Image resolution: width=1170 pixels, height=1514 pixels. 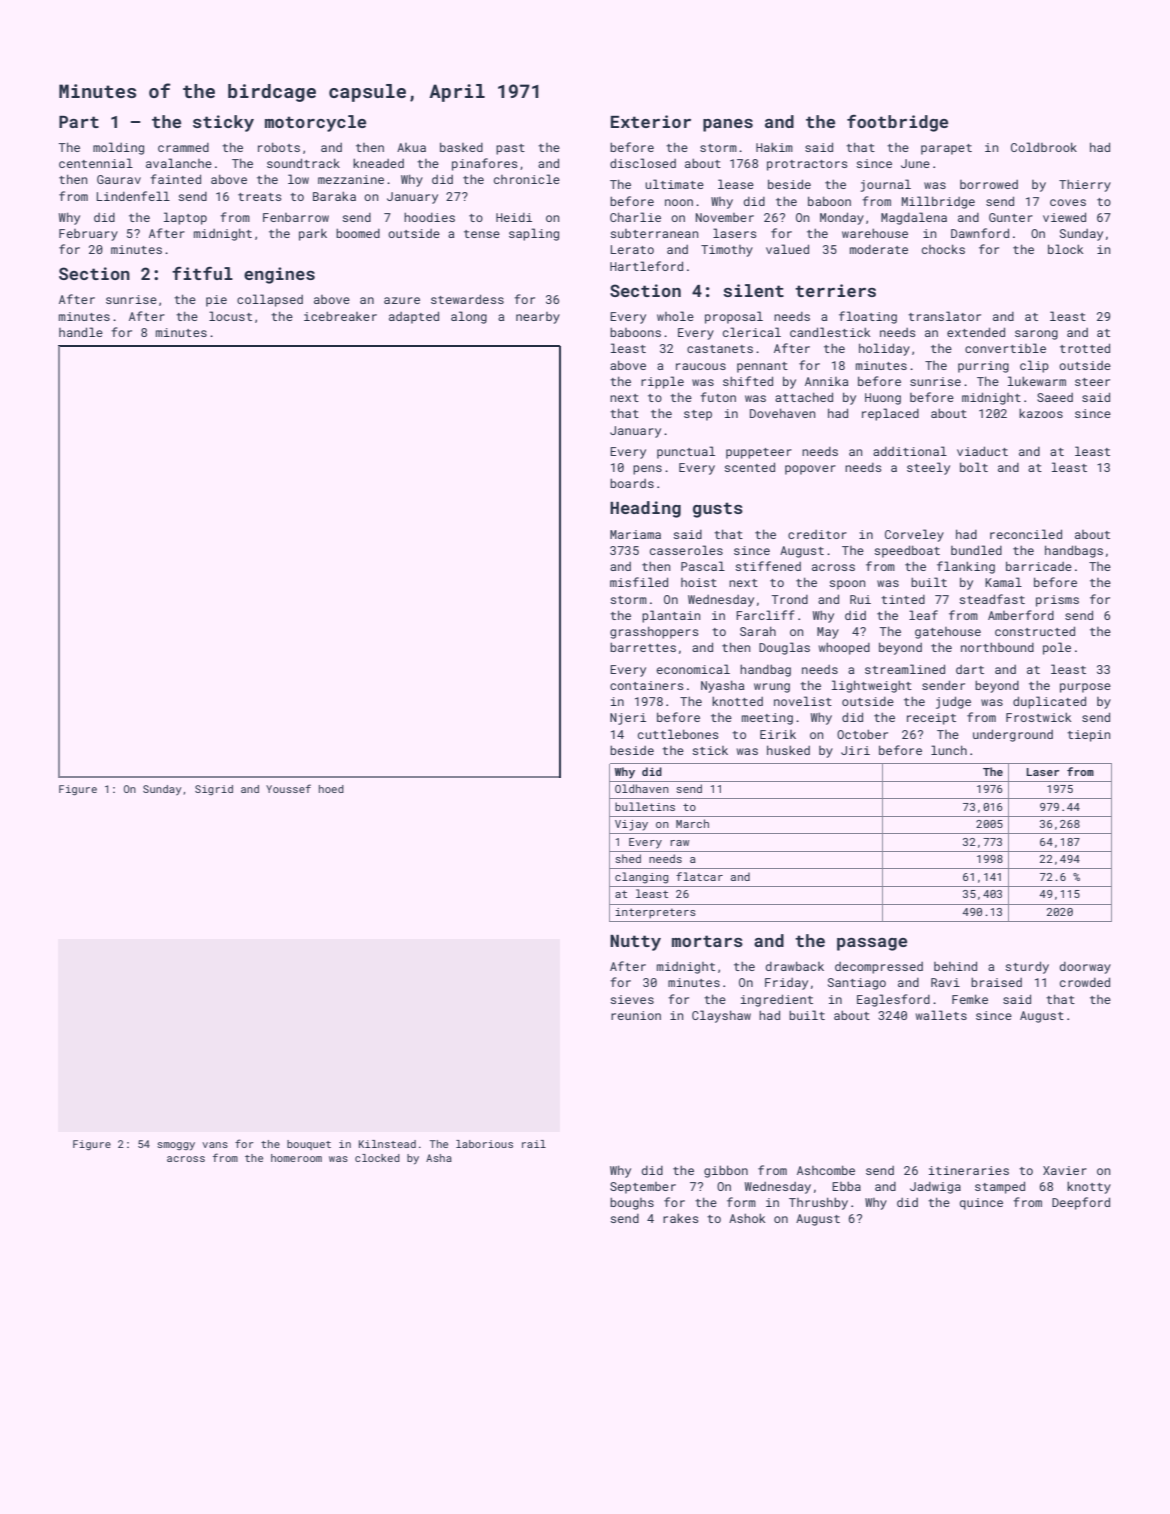 What do you see at coordinates (970, 999) in the document?
I see `Femke` at bounding box center [970, 999].
